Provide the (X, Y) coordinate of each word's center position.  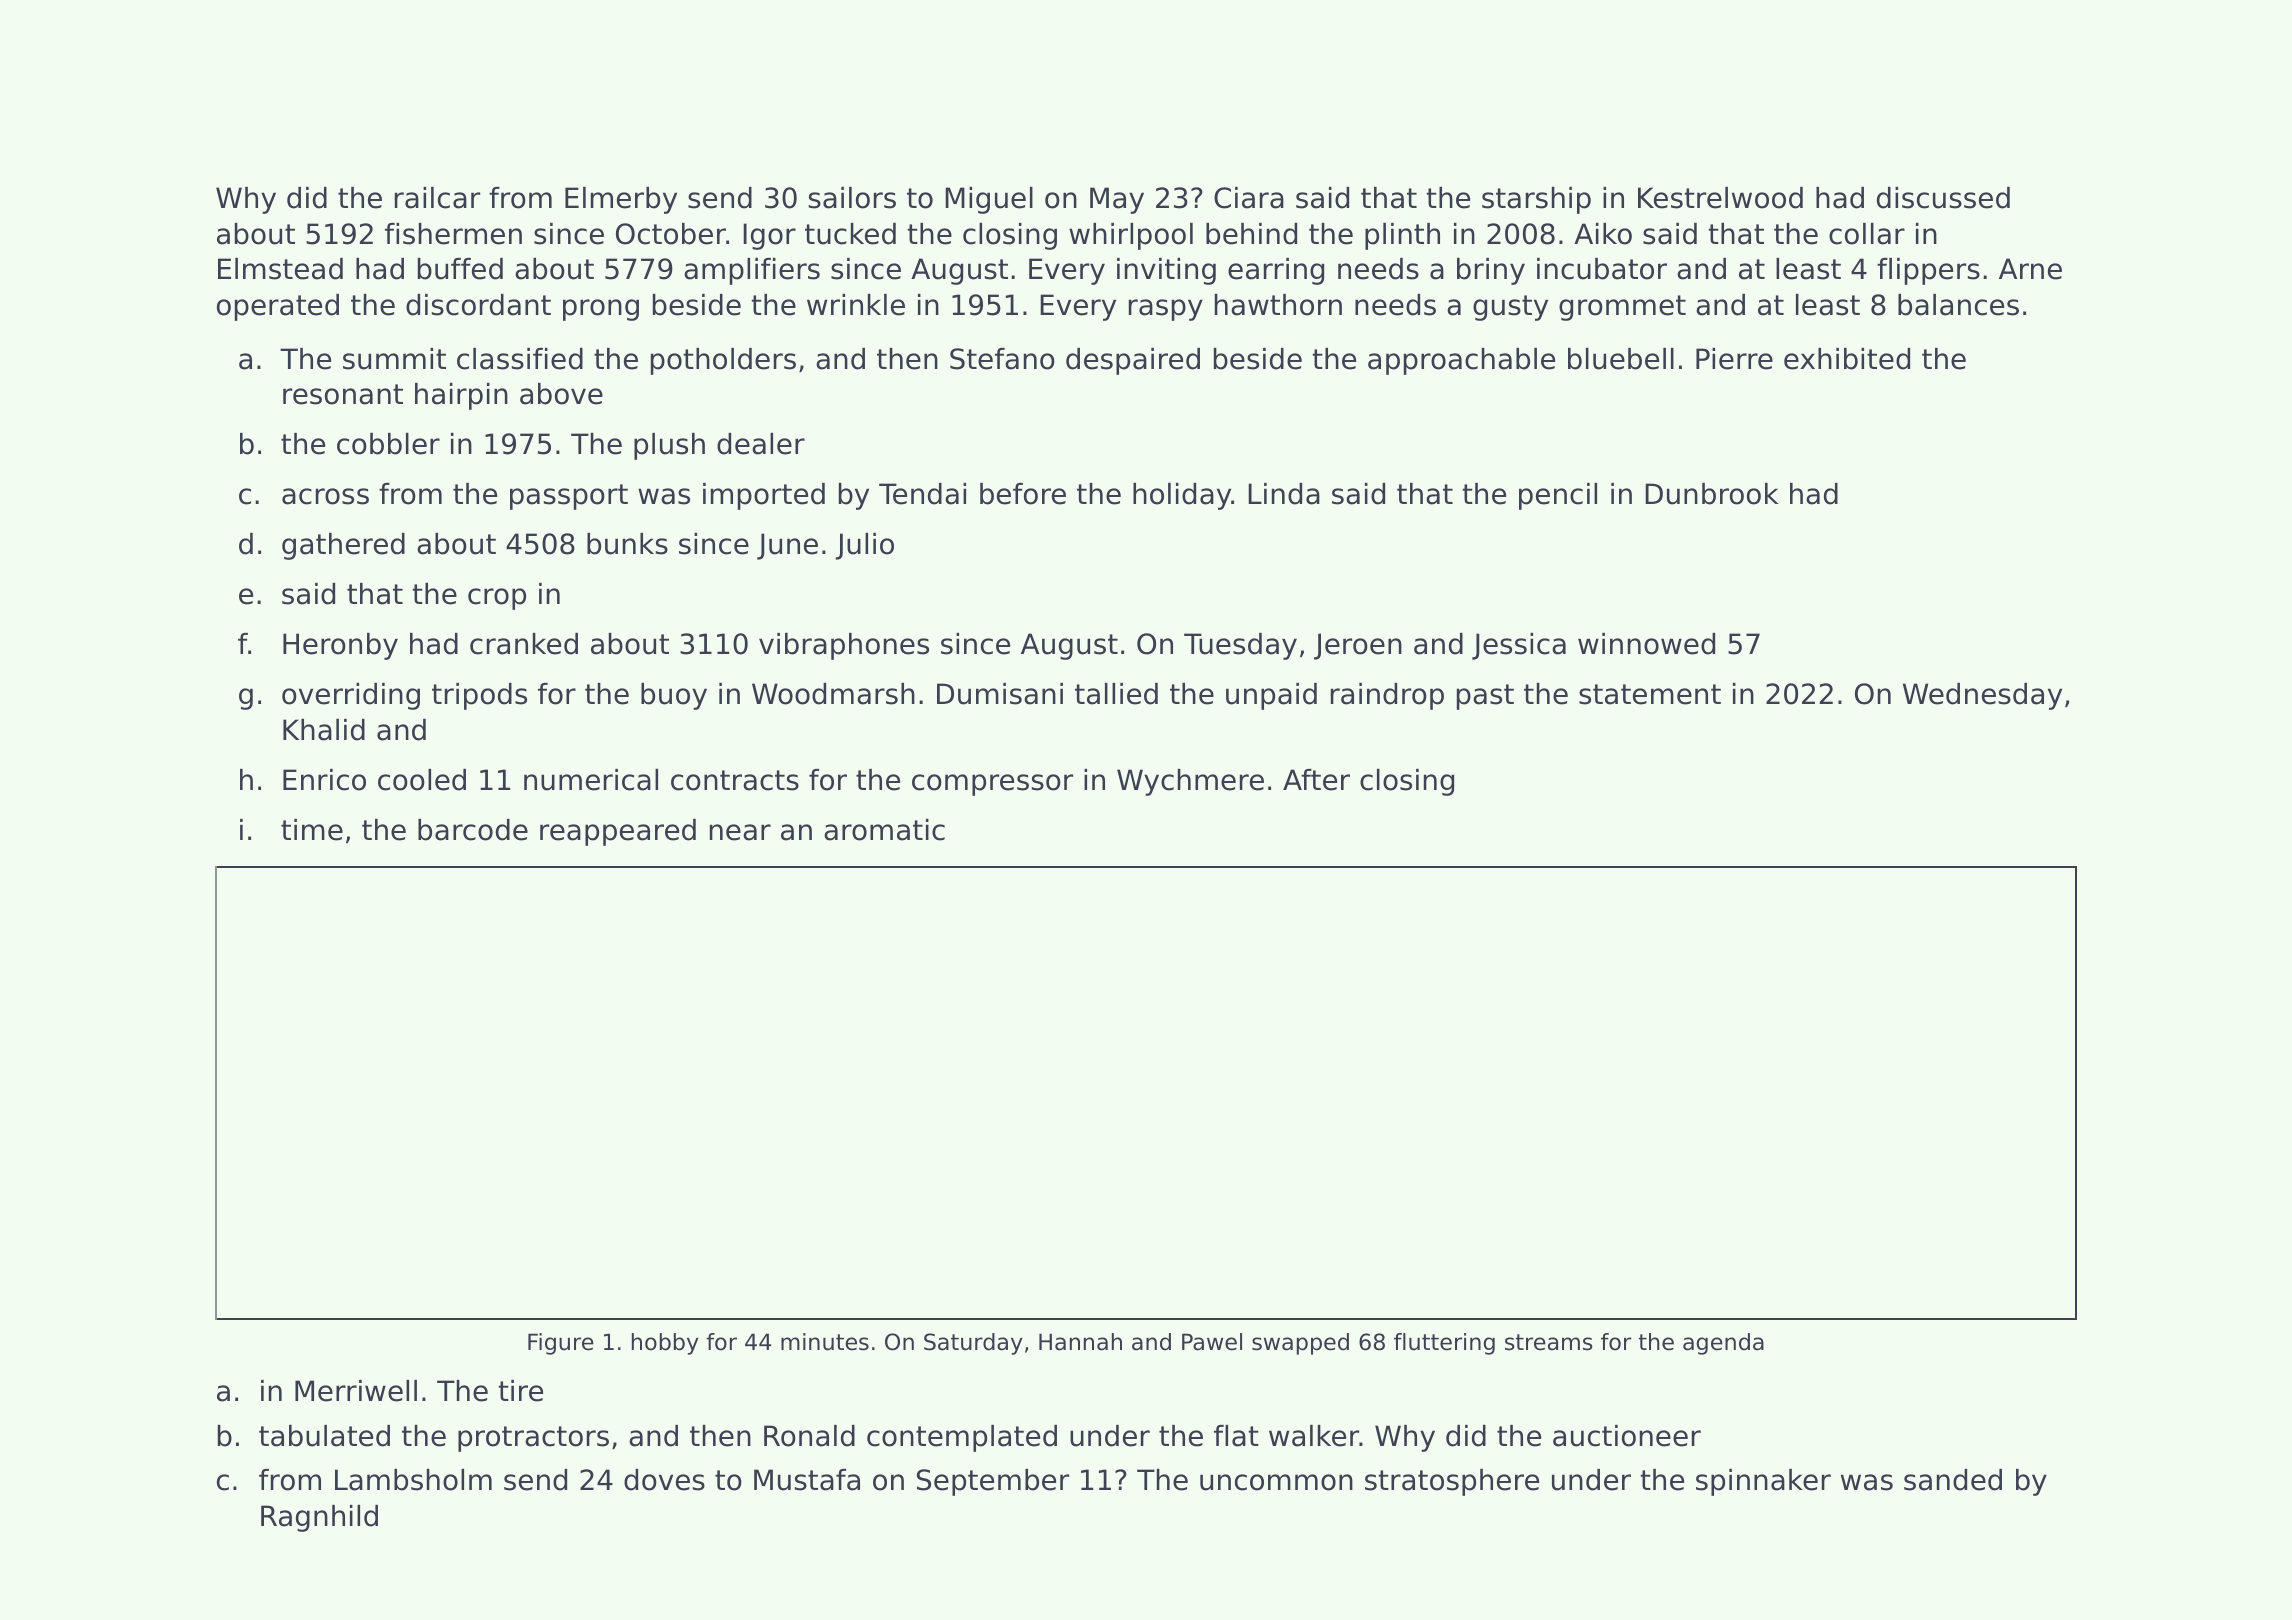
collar (1867, 234)
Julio (865, 546)
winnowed (1646, 644)
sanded (1953, 1480)
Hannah (1080, 1342)
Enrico (324, 780)
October (671, 234)
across (325, 496)
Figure (561, 1344)
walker (1314, 1436)
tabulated (324, 1436)
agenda (1723, 1344)
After (1316, 780)
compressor (992, 785)
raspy (1166, 310)
